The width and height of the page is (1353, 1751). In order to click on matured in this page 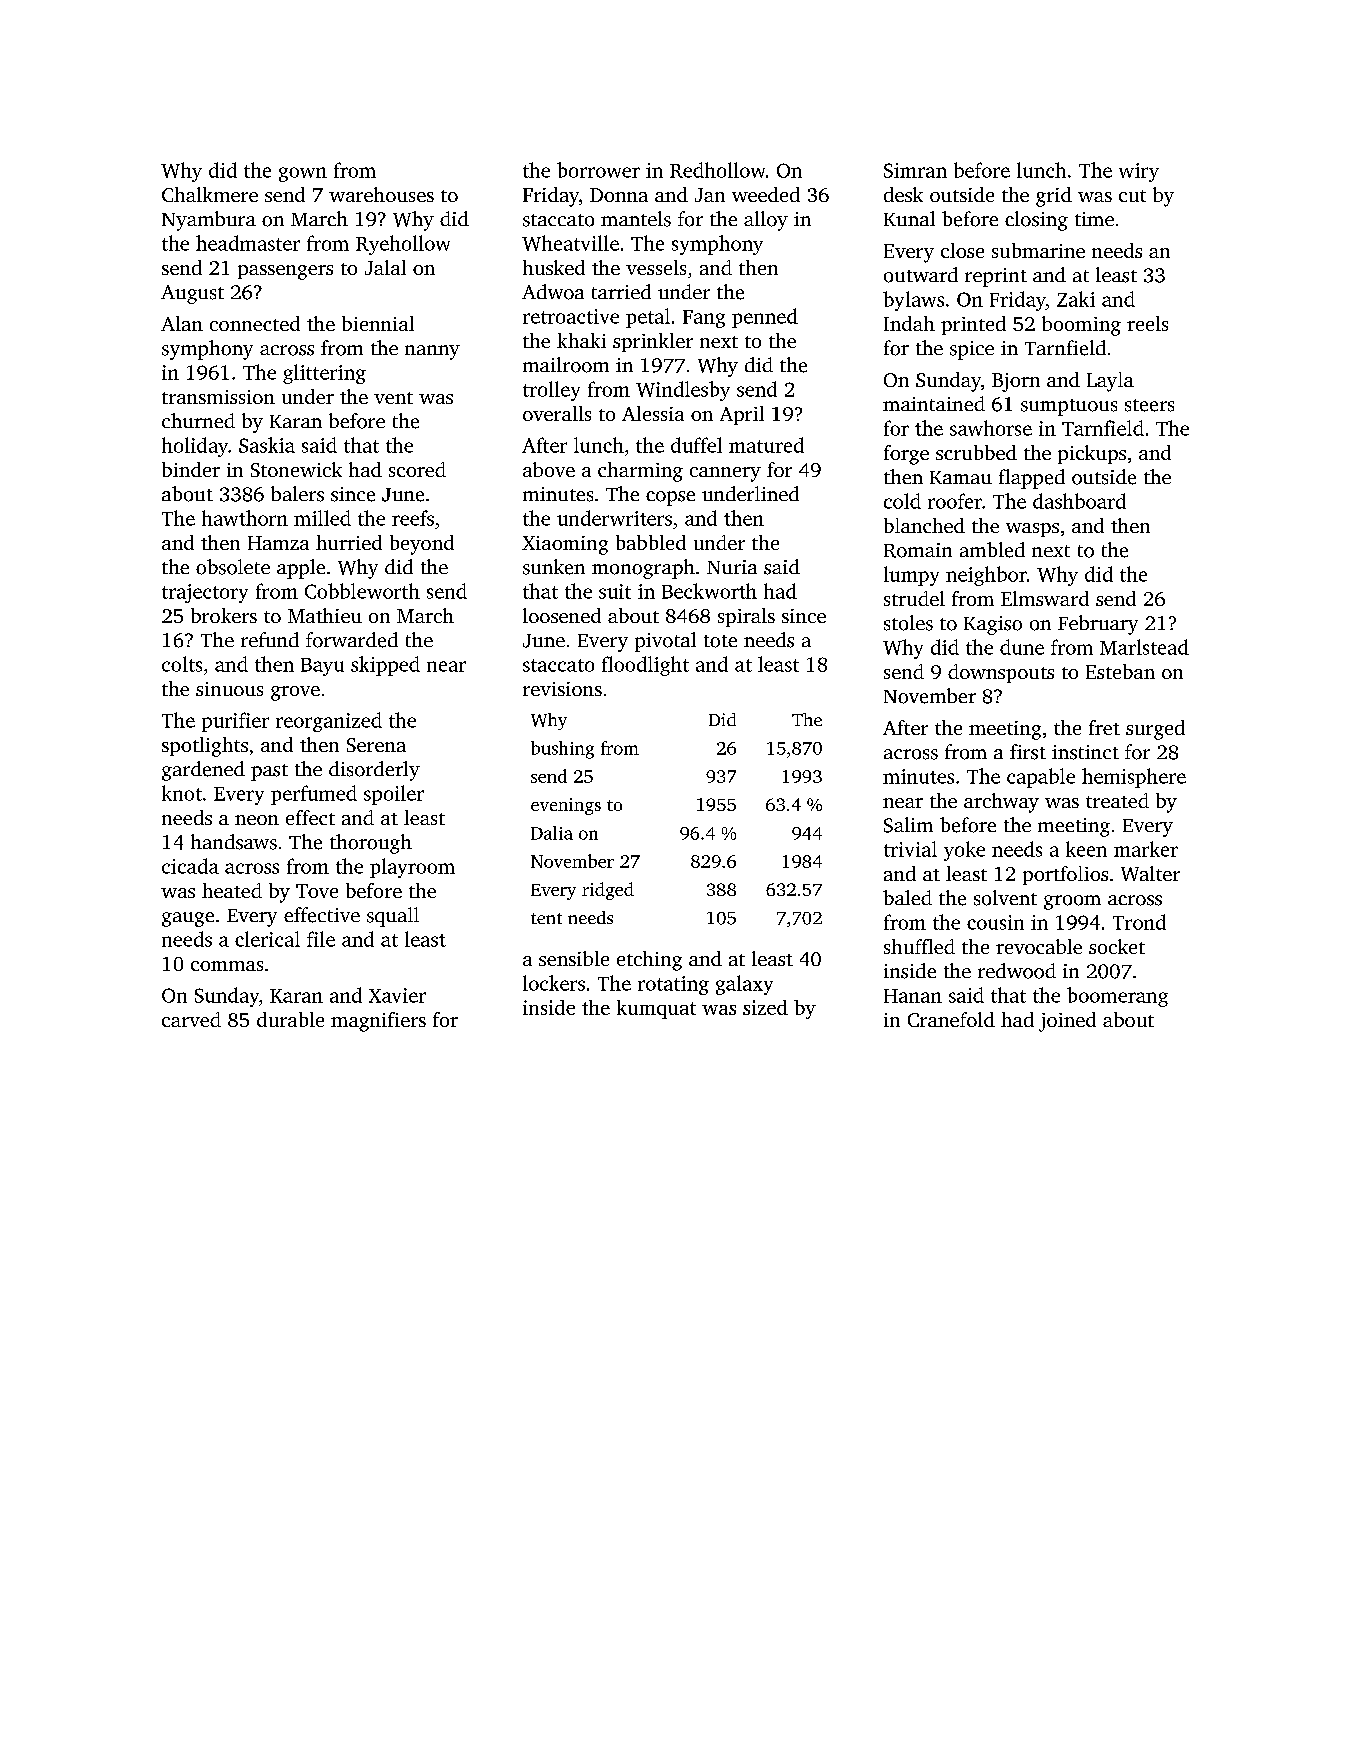, I will do `click(766, 445)`.
